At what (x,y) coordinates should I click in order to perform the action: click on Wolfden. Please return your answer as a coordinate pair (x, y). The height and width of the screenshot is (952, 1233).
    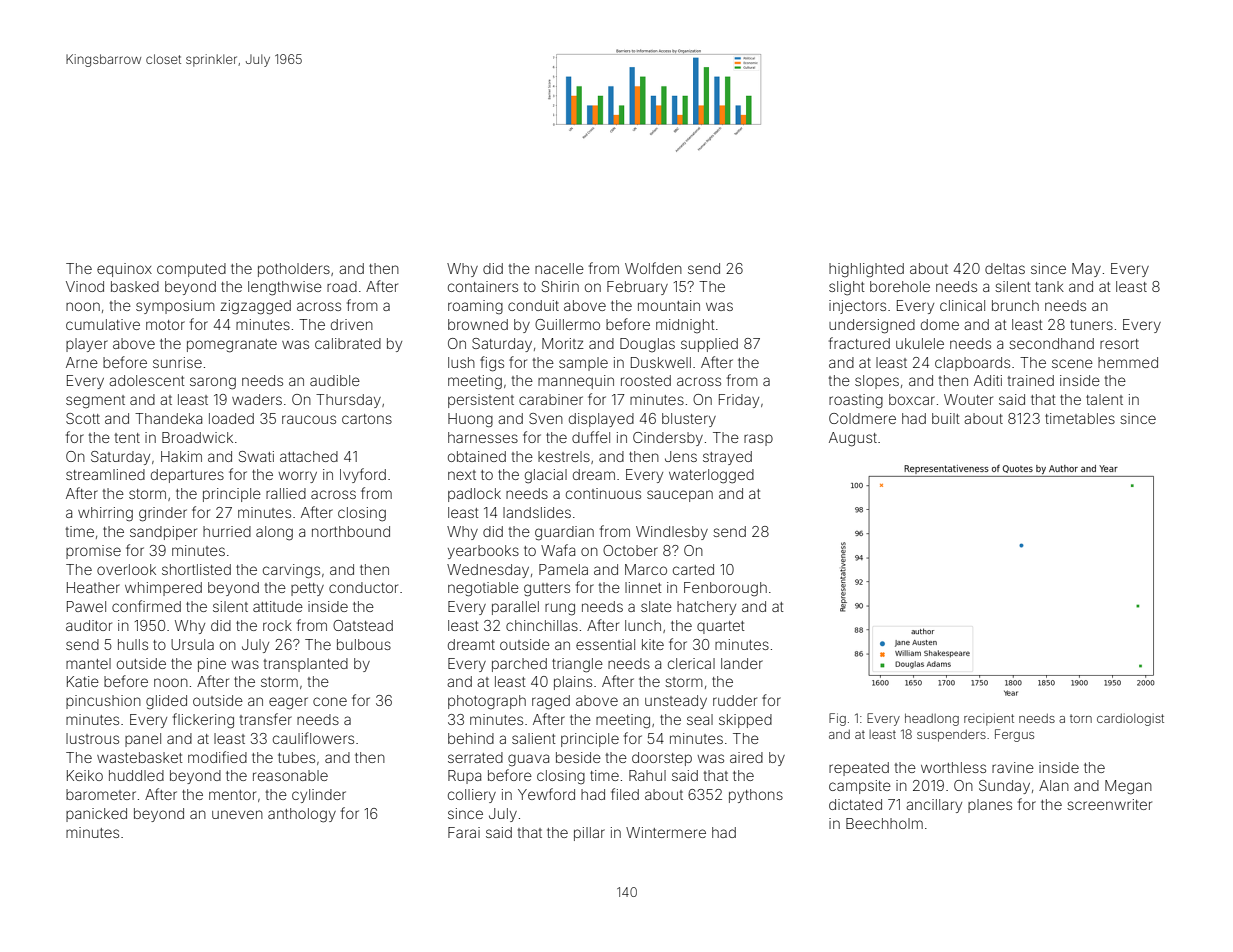
    Looking at the image, I should click on (653, 268).
